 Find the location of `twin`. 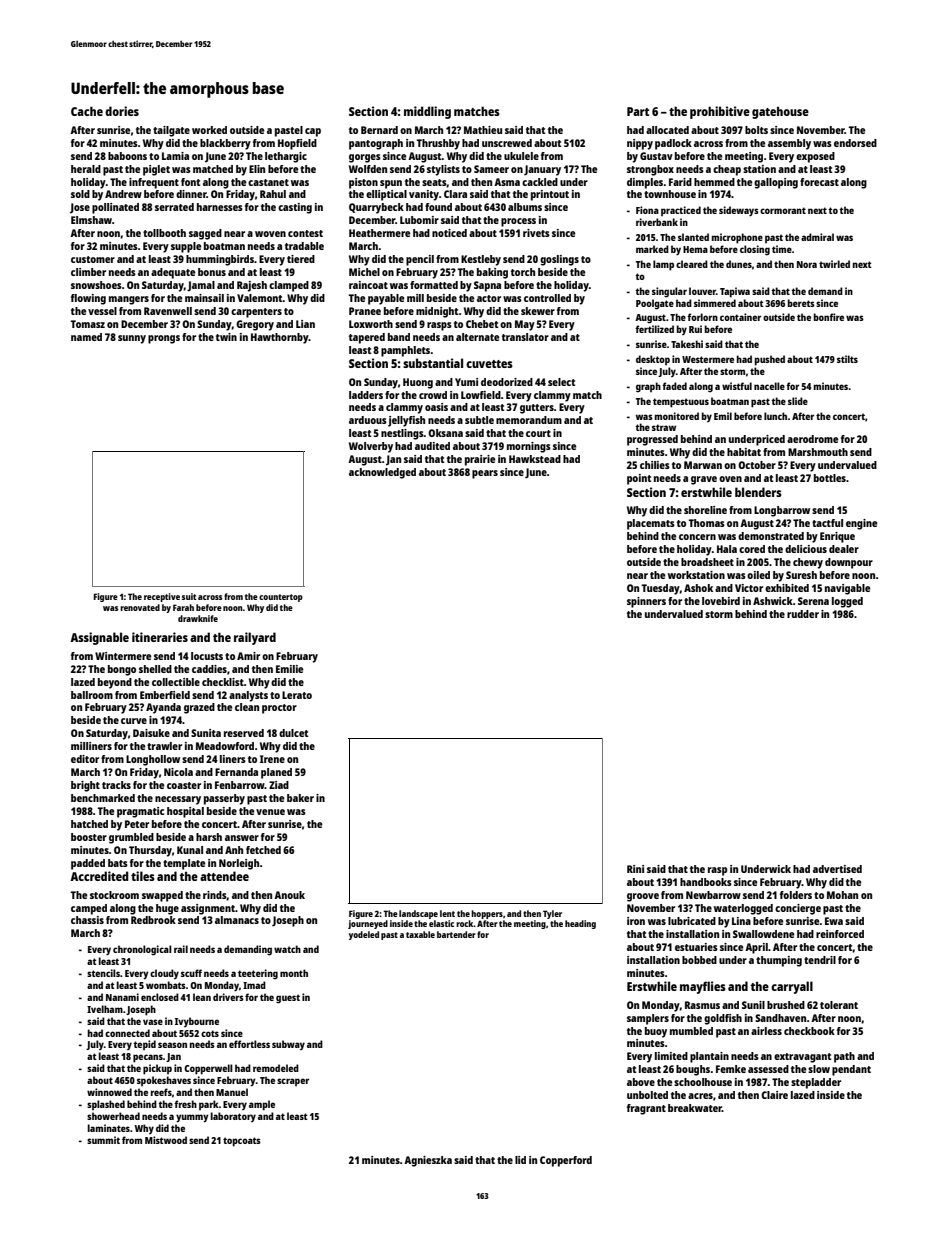

twin is located at coordinates (226, 337).
